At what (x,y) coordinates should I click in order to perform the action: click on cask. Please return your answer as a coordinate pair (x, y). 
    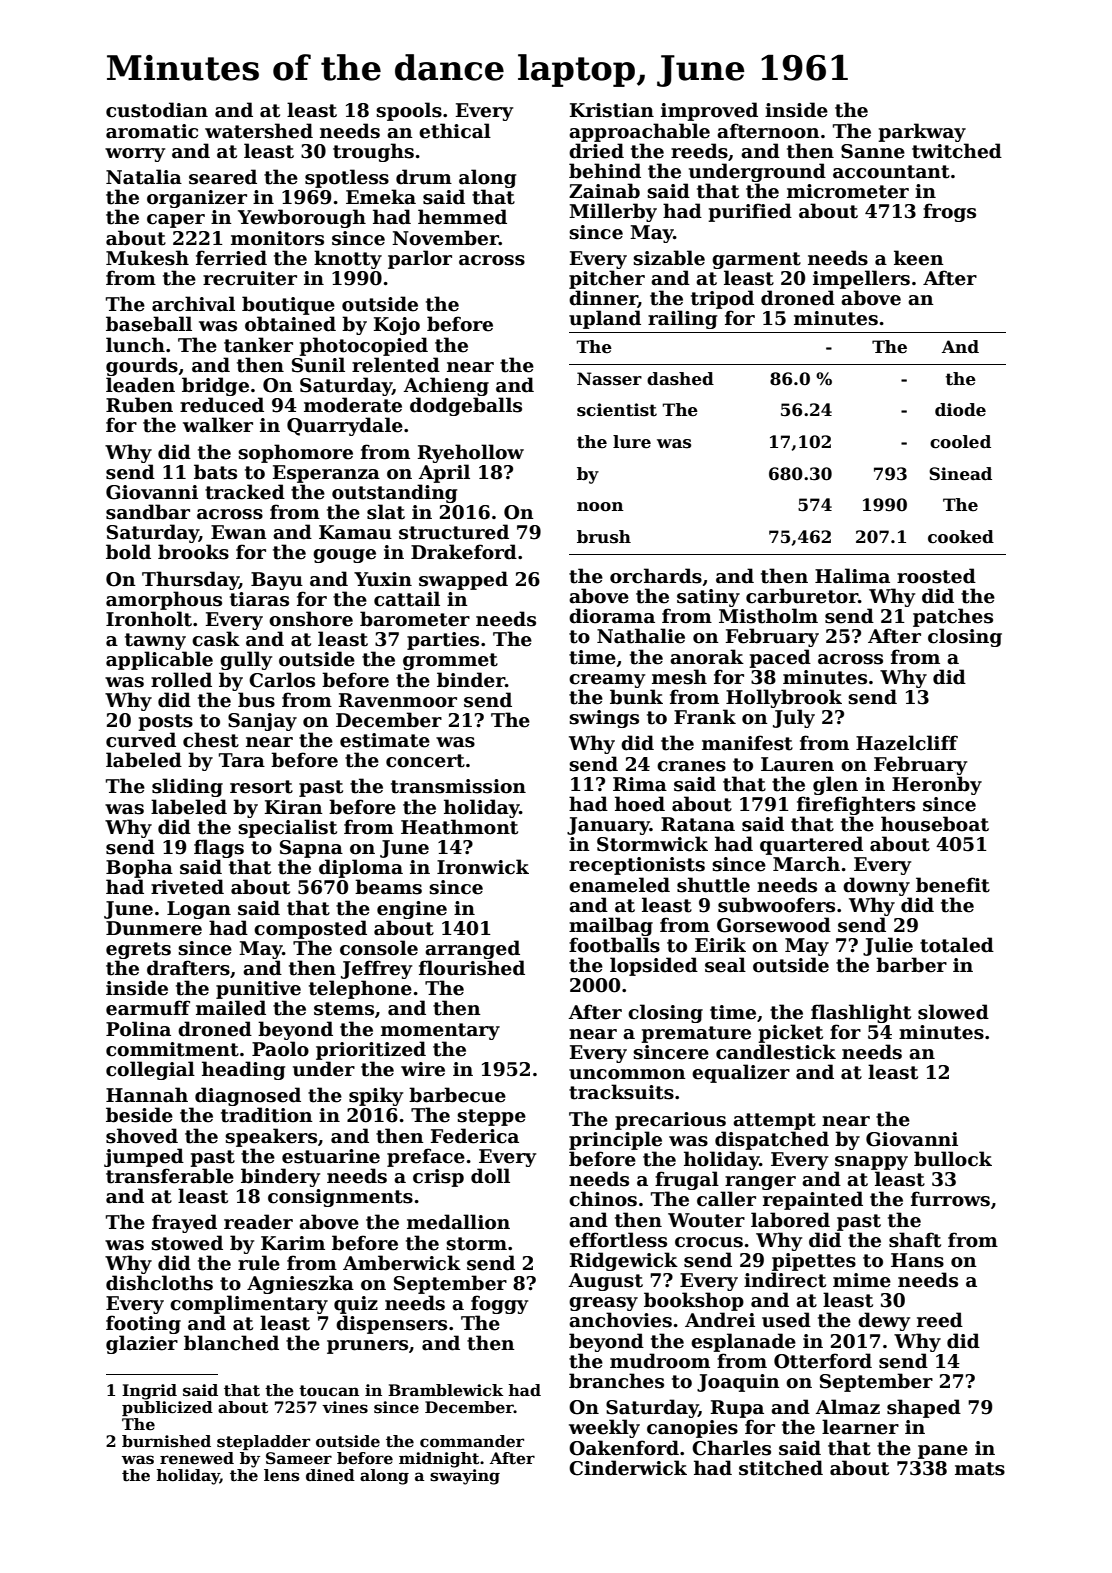
    Looking at the image, I should click on (216, 639).
